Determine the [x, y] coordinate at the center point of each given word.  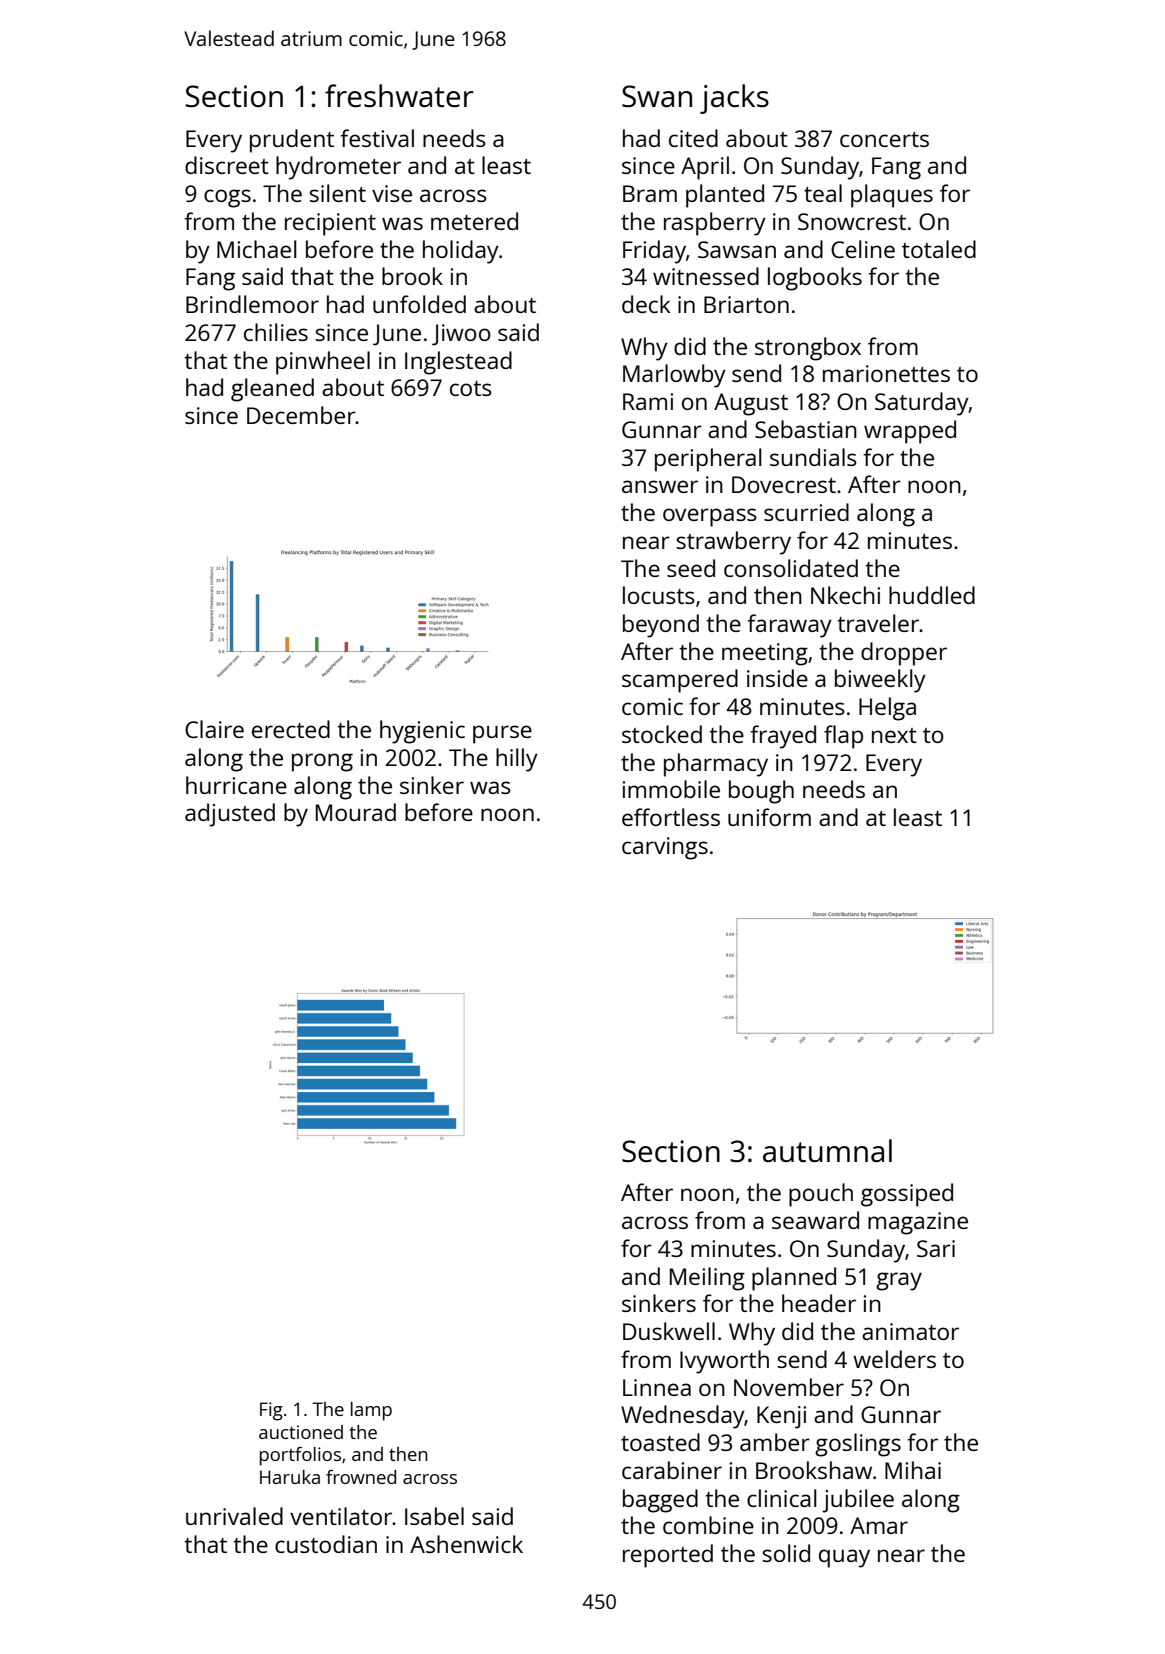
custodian [326, 1544]
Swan [657, 96]
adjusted [230, 815]
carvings [665, 848]
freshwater [399, 96]
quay [844, 1558]
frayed [783, 737]
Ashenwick [466, 1544]
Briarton [746, 304]
